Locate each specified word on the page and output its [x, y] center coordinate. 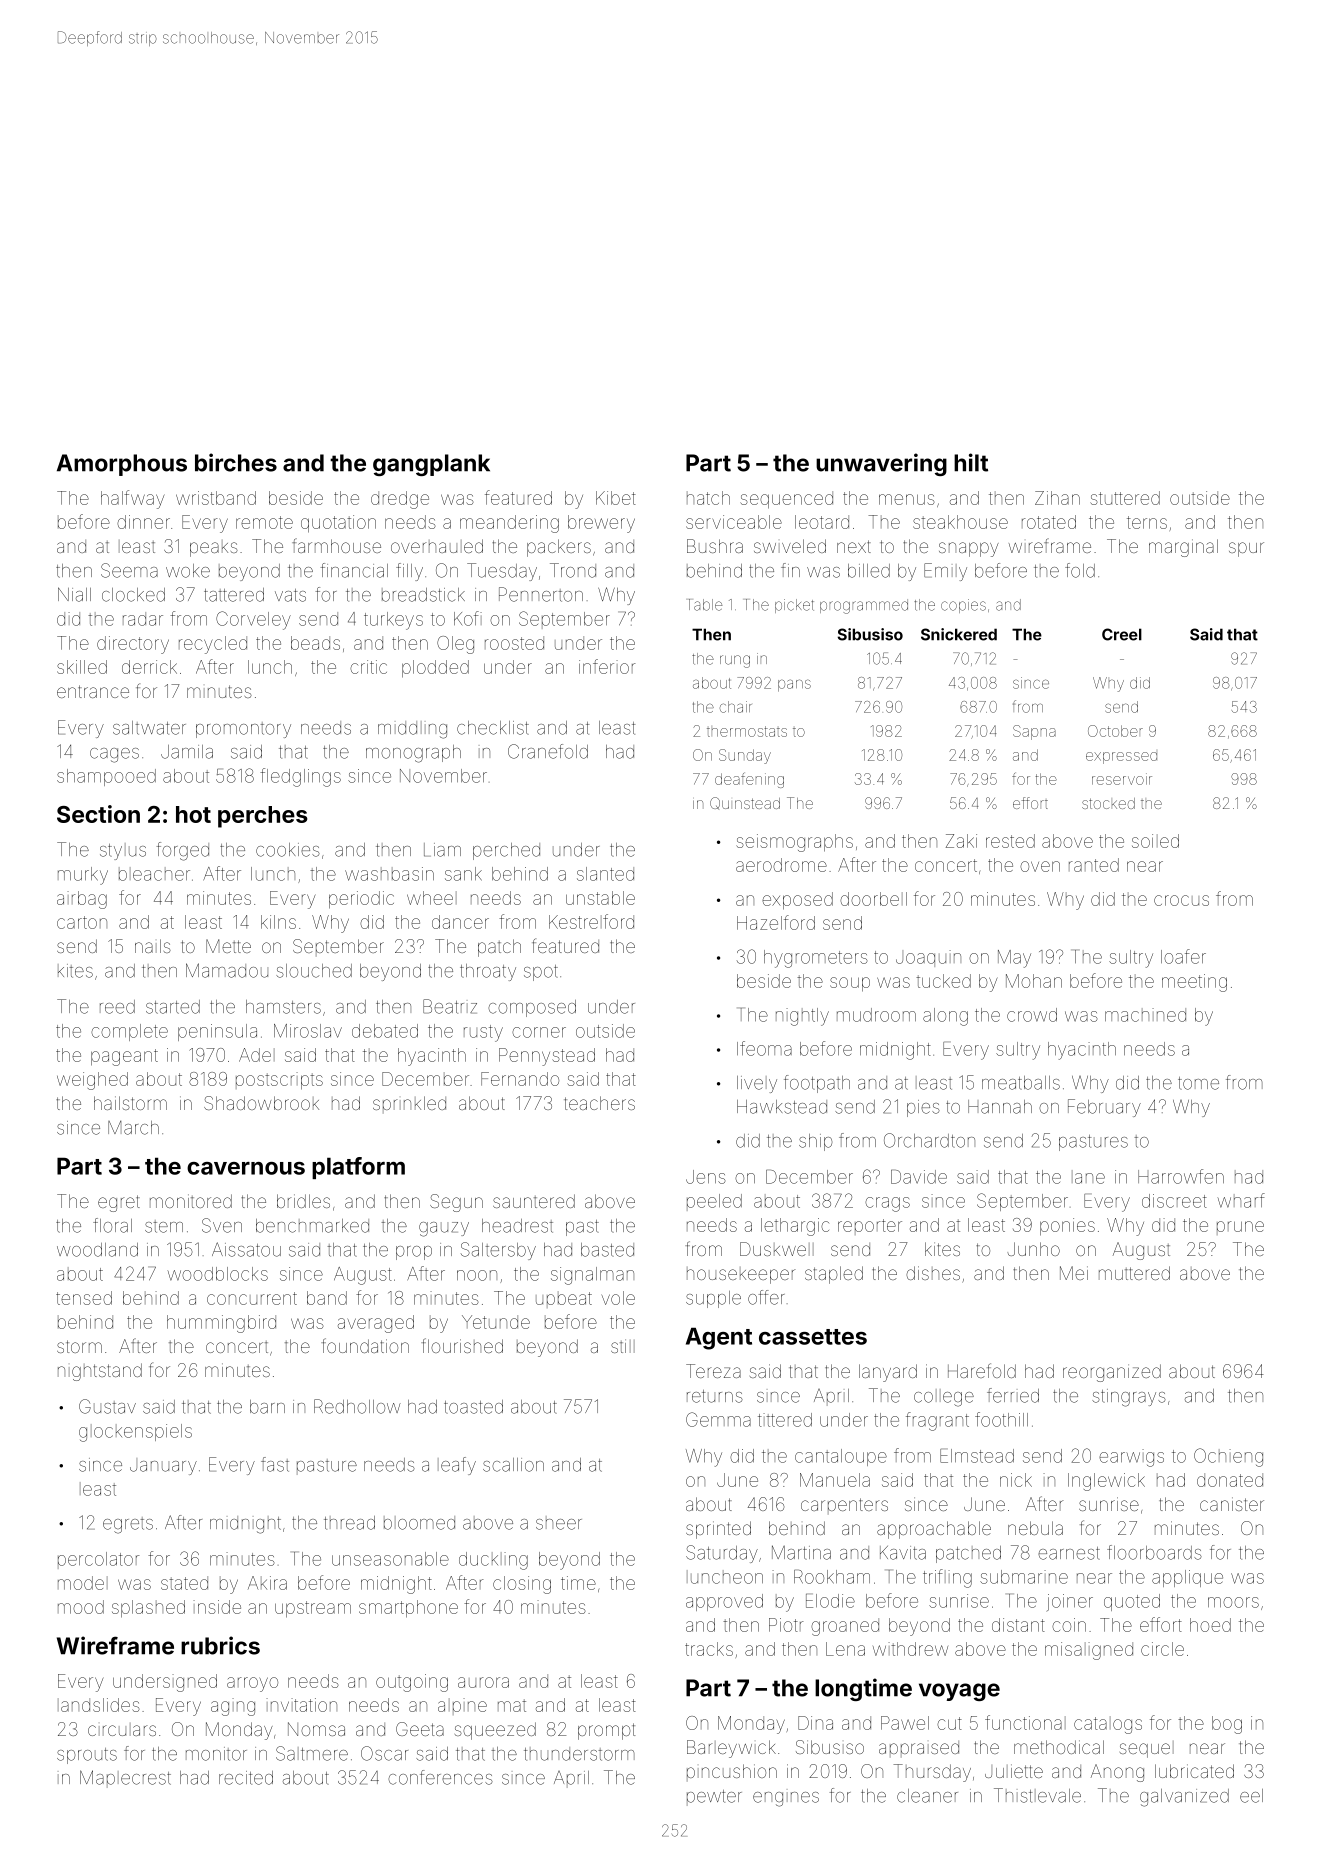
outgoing [412, 1683]
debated [385, 1031]
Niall [74, 594]
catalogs [1108, 1725]
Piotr [786, 1625]
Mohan [1034, 981]
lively [757, 1084]
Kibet [616, 498]
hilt [971, 462]
